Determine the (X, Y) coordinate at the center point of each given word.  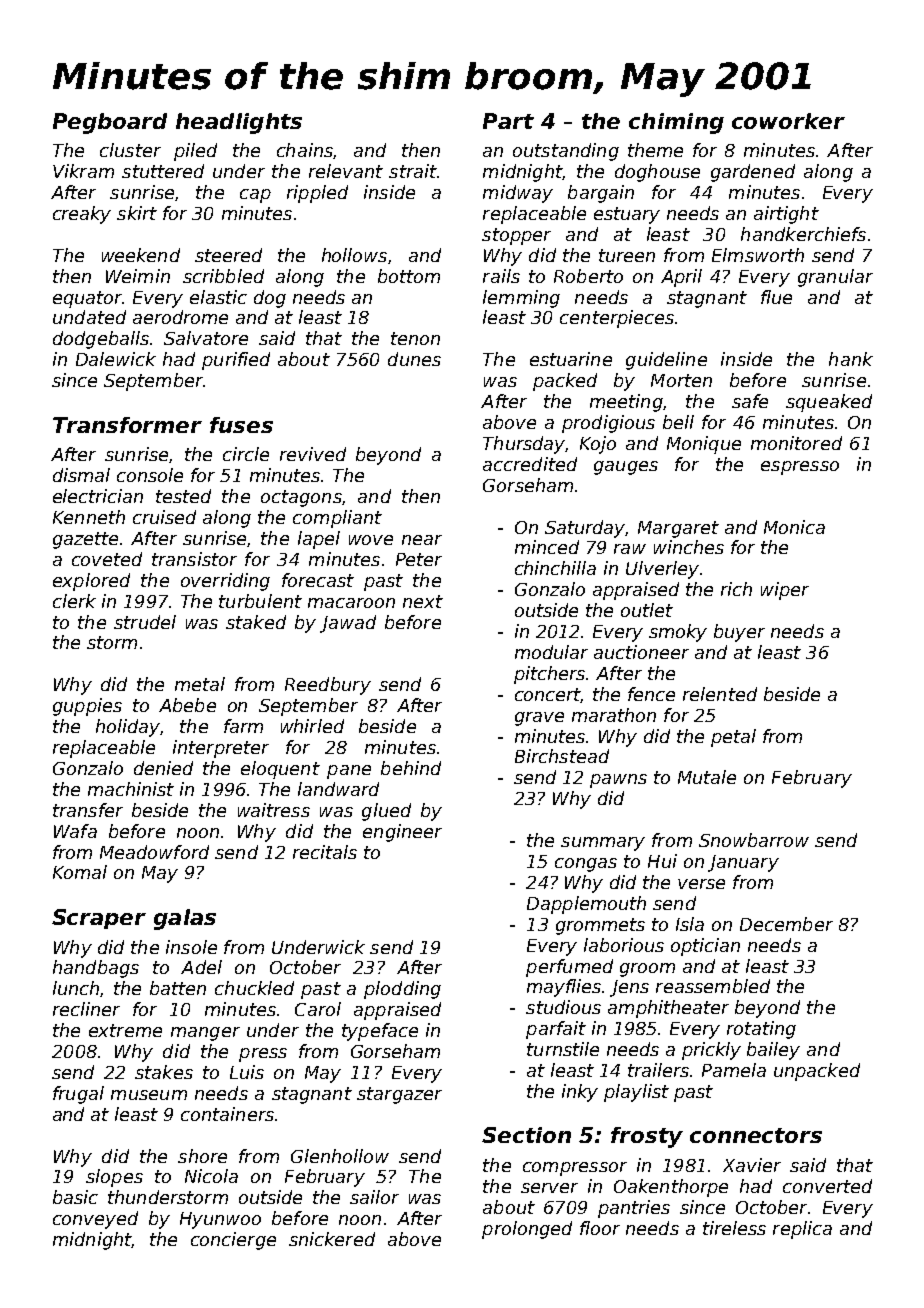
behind (411, 768)
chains (305, 150)
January (743, 863)
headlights (239, 123)
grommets (600, 926)
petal (733, 738)
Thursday (524, 445)
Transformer (127, 425)
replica (802, 1230)
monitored (796, 443)
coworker (788, 121)
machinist (131, 789)
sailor (374, 1197)
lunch (76, 988)
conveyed (95, 1220)
